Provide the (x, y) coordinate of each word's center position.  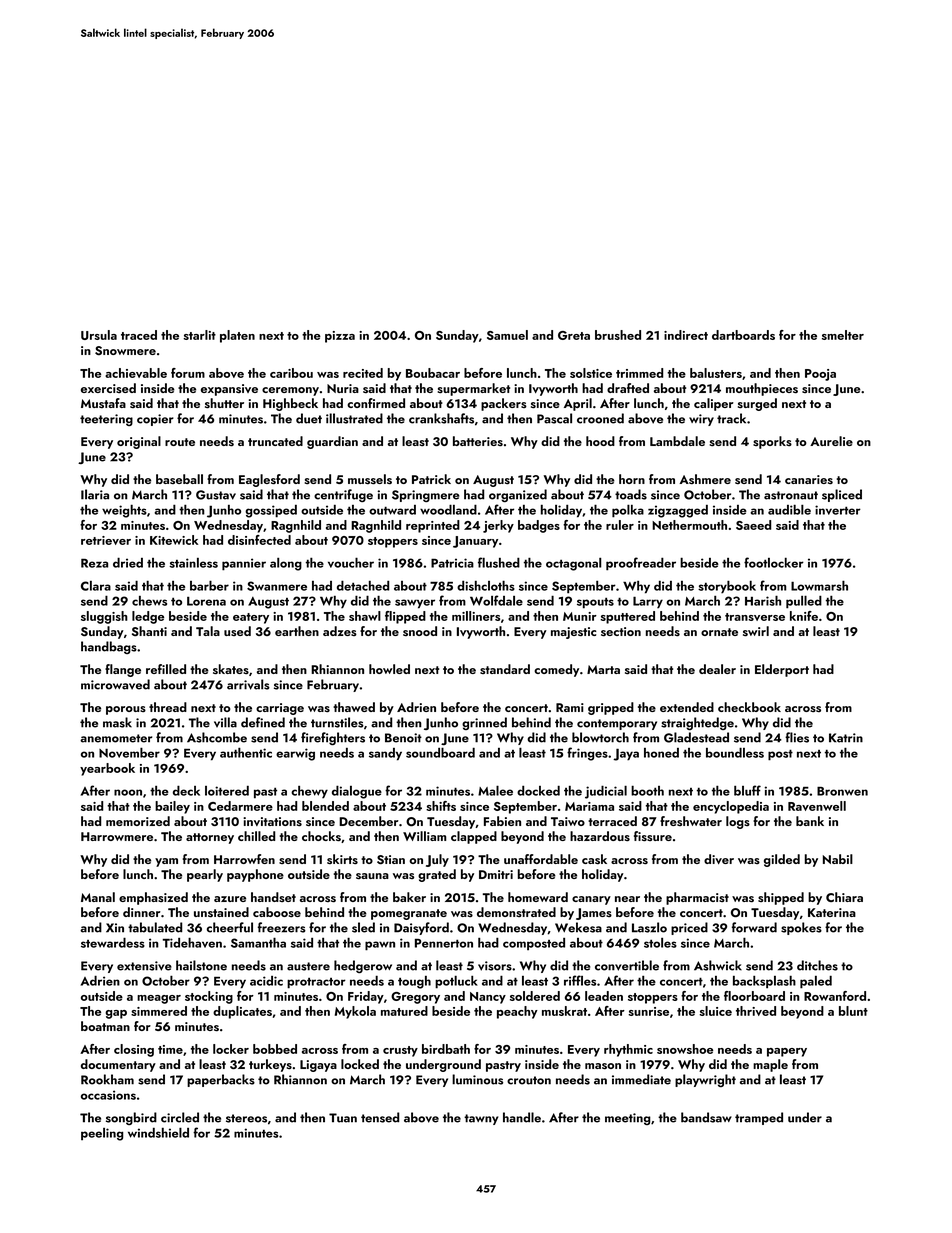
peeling (102, 1134)
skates (231, 669)
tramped (759, 1118)
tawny (481, 1119)
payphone (255, 875)
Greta (574, 335)
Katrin (846, 738)
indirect (686, 335)
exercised (108, 388)
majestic (573, 633)
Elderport (782, 670)
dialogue (357, 792)
